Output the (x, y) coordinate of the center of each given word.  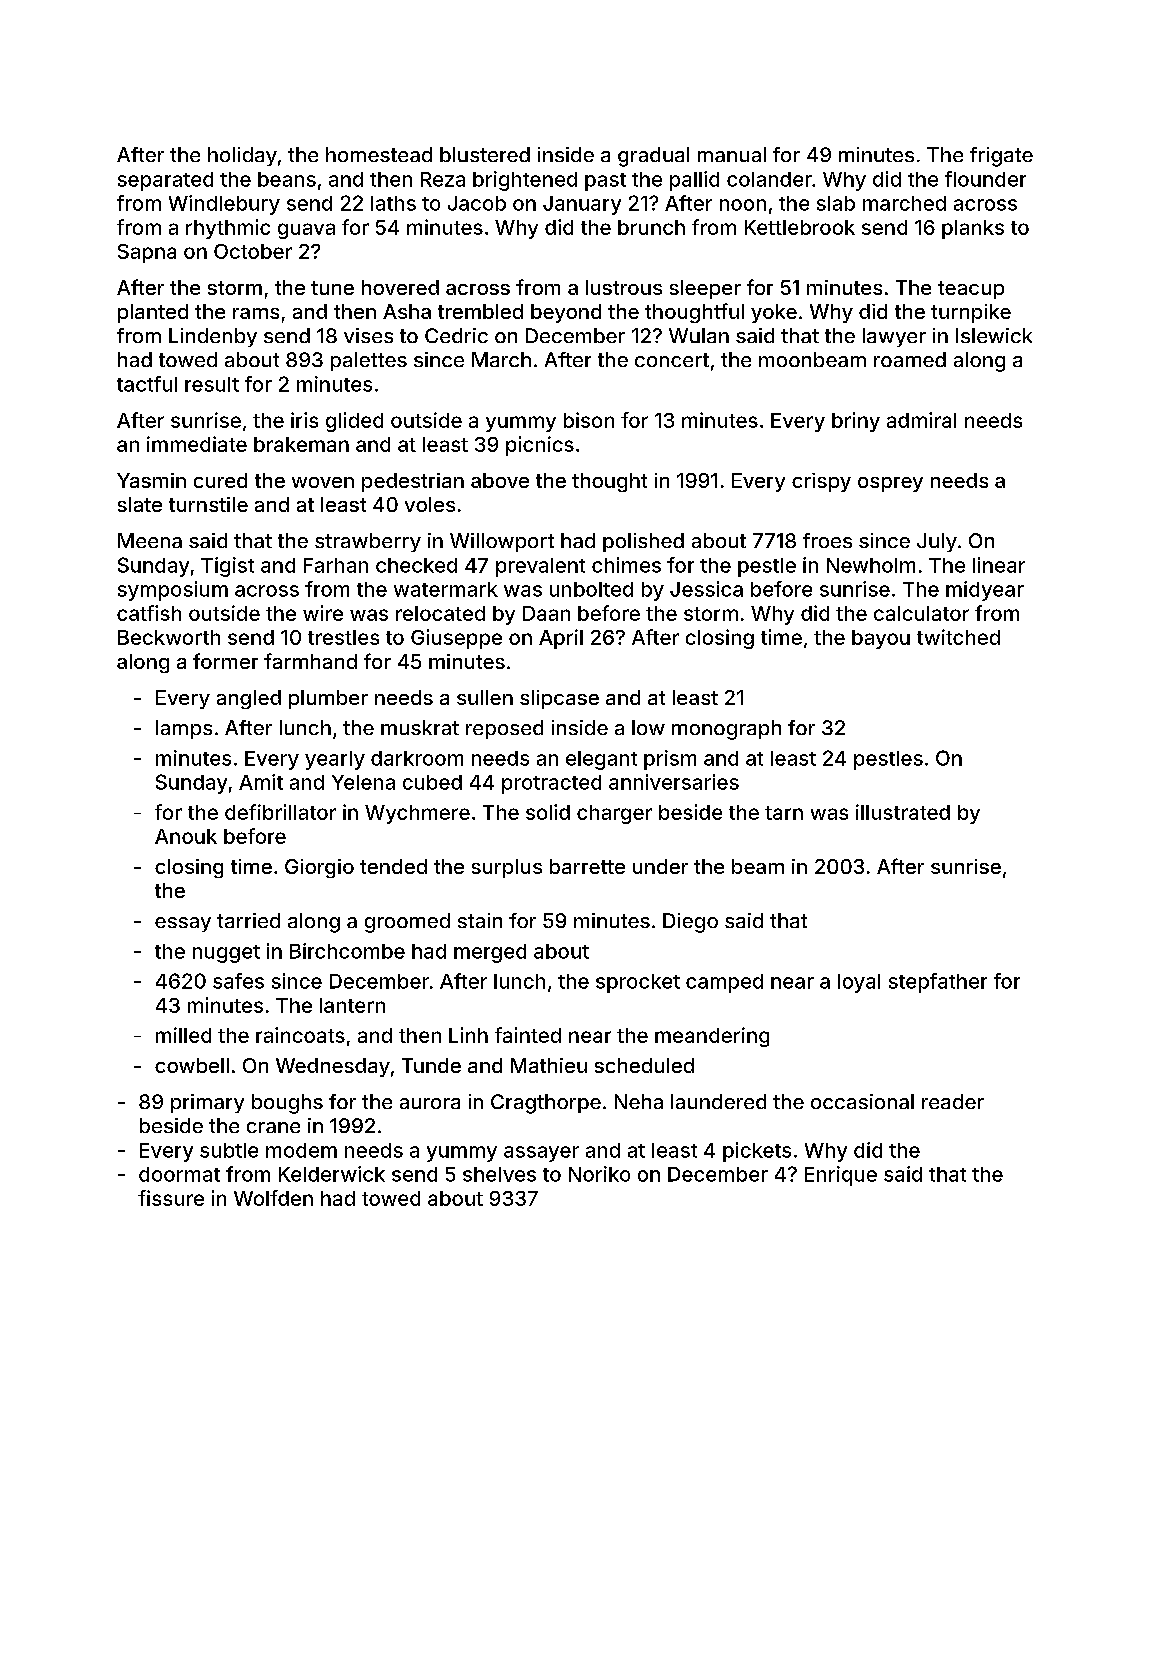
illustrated (903, 812)
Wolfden (273, 1198)
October (253, 251)
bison (589, 420)
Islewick (994, 335)
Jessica (706, 589)
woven (323, 482)
